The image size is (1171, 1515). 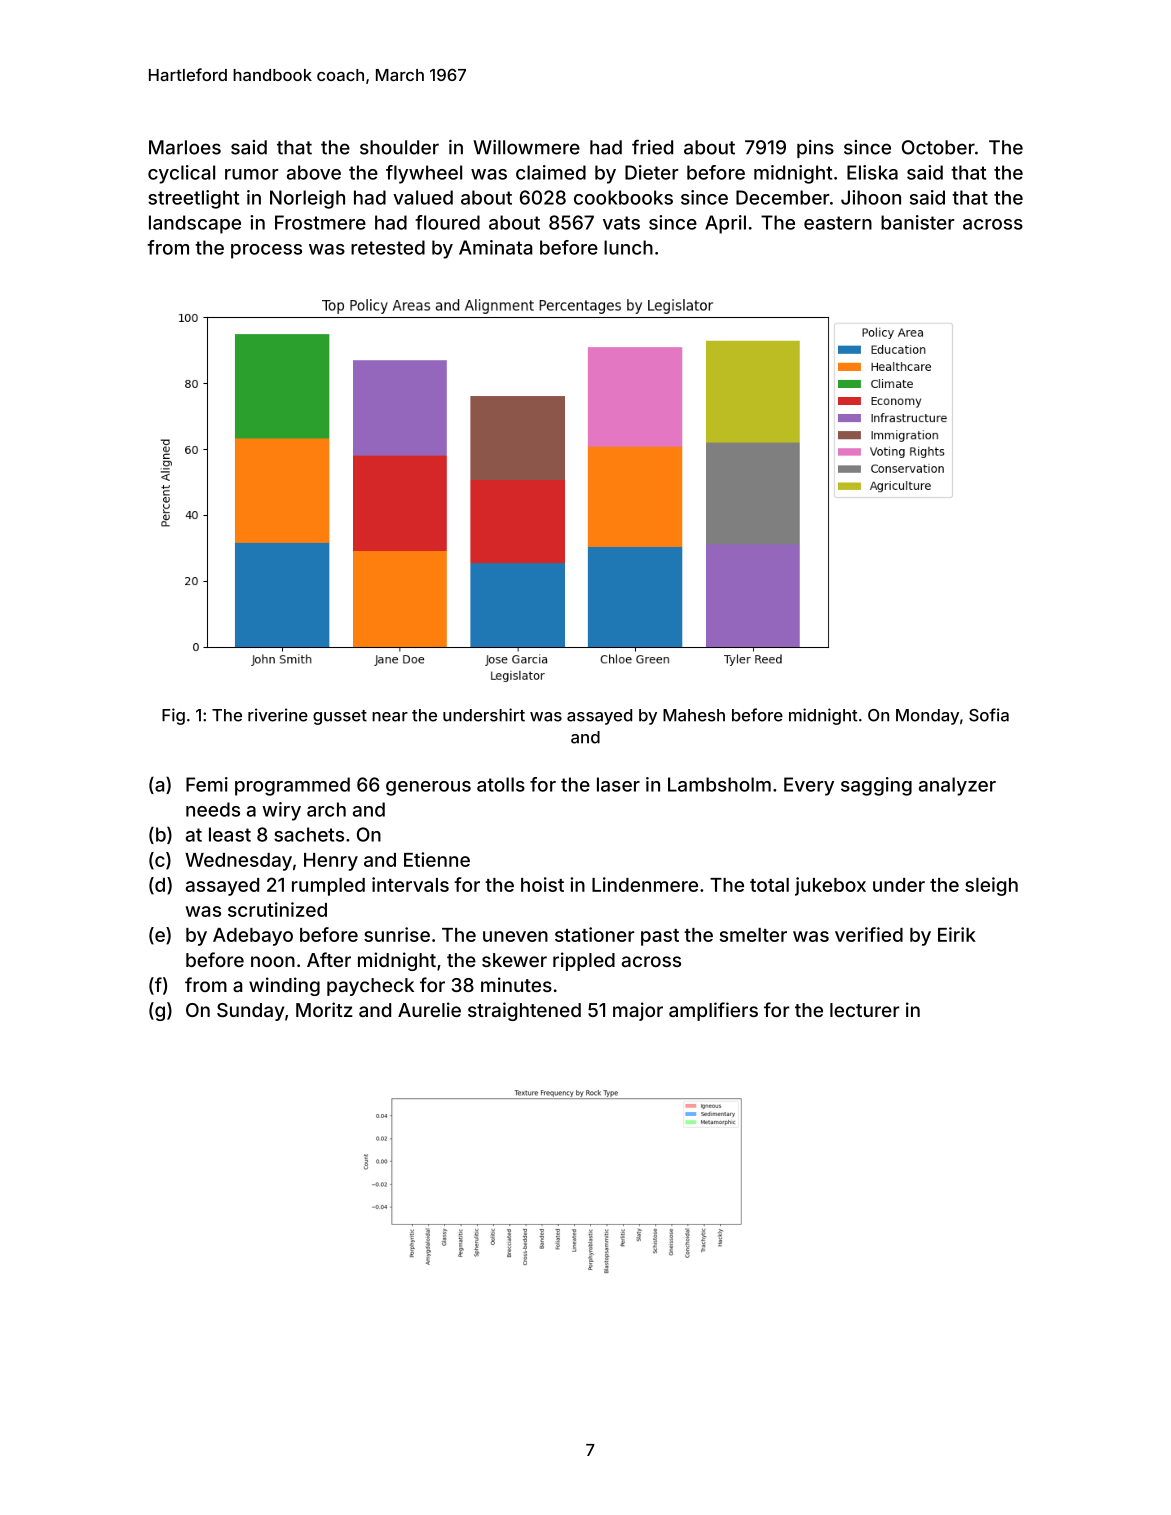 I want to click on streetlight, so click(x=193, y=199).
